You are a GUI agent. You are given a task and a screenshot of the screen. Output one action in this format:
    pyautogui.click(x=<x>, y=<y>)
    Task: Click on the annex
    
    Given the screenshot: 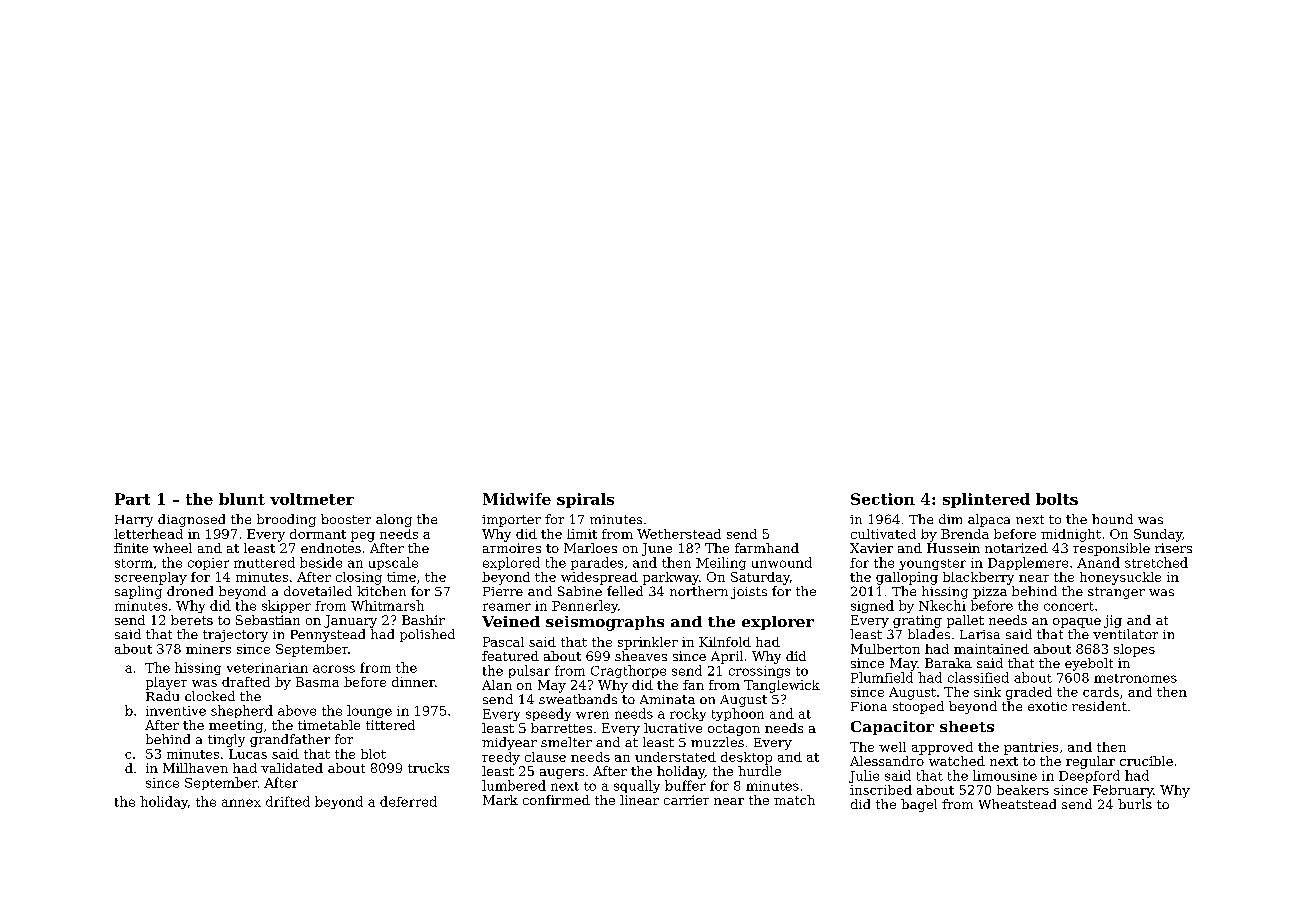 What is the action you would take?
    pyautogui.click(x=241, y=803)
